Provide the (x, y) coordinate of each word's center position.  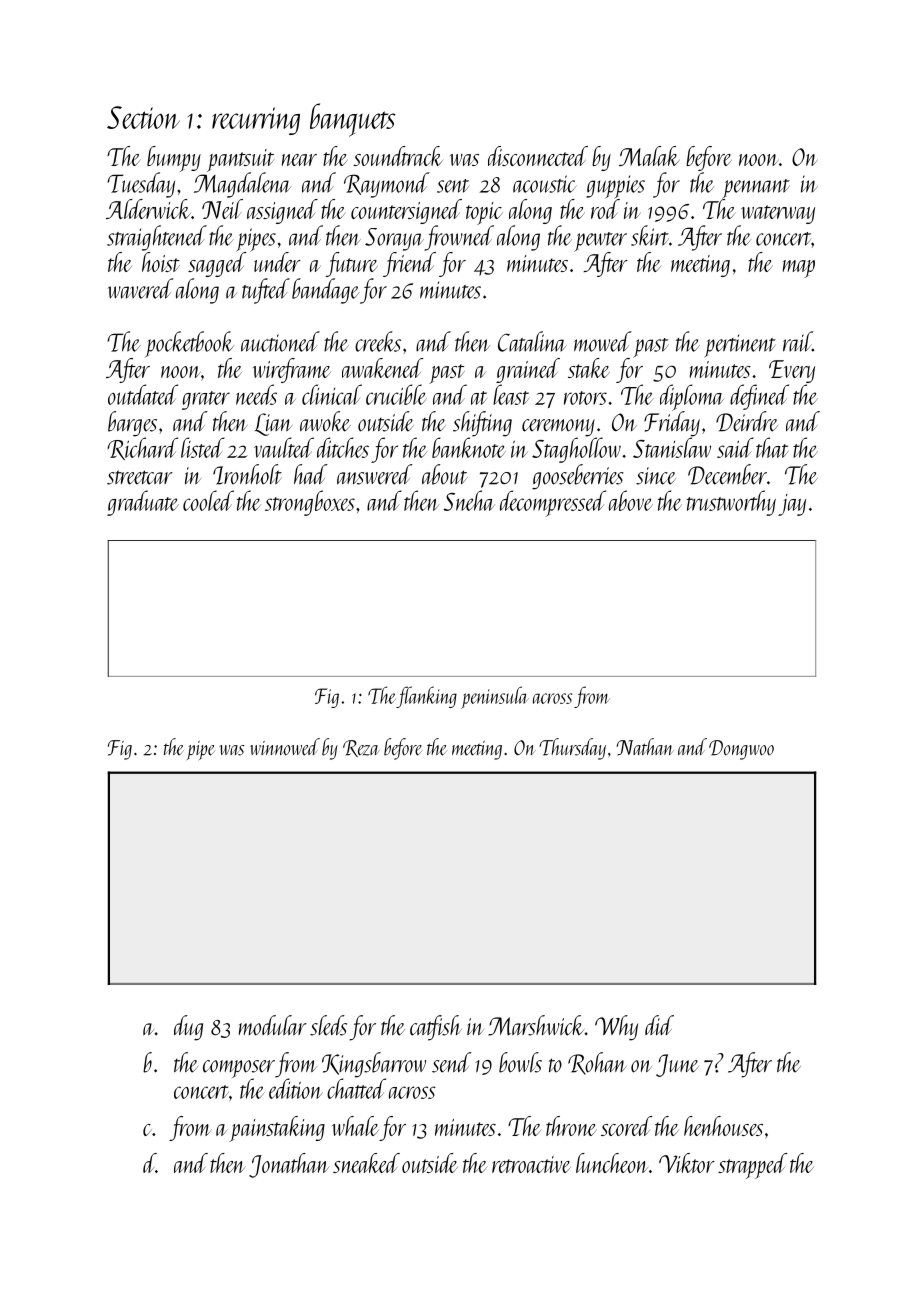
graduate (143, 503)
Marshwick (536, 1025)
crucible (396, 394)
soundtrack (398, 156)
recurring (256, 121)
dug (188, 1028)
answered (375, 474)
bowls (520, 1062)
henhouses (723, 1126)
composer (239, 1069)
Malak (649, 156)
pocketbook (189, 344)
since (656, 476)
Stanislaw (672, 447)
